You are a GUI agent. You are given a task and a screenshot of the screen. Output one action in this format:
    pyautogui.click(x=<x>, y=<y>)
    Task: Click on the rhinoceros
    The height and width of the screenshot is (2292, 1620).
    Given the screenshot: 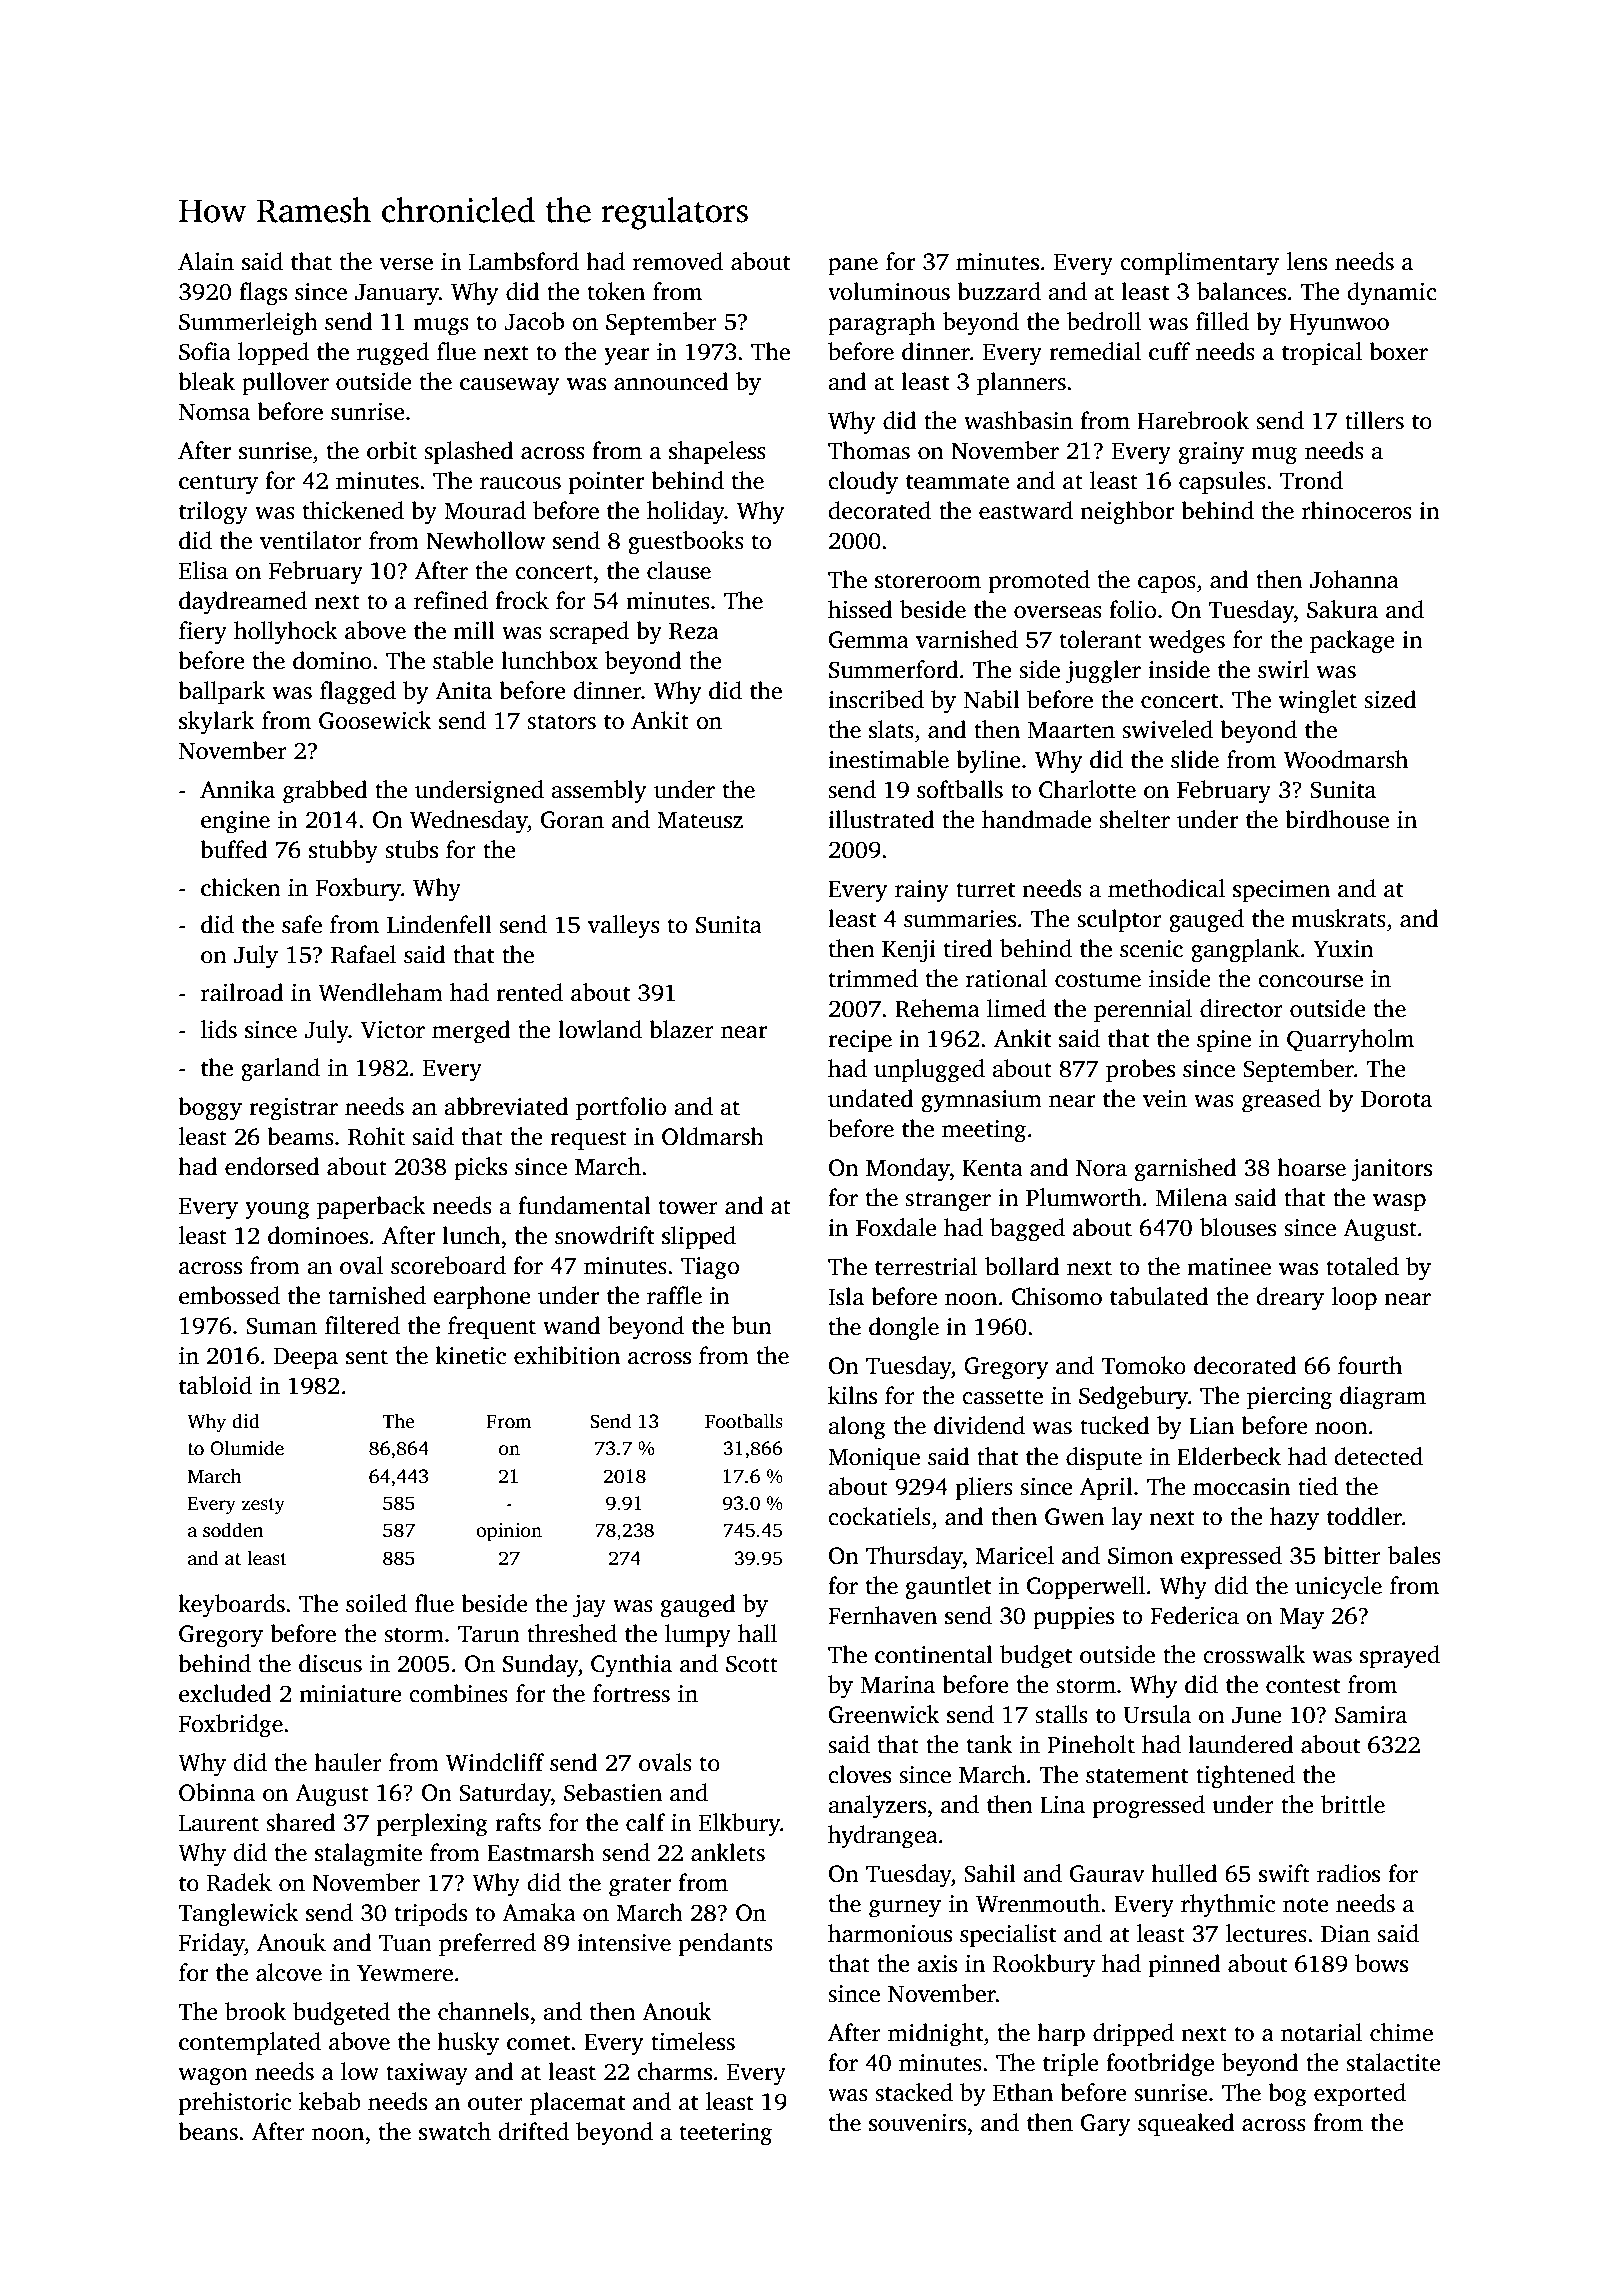 What is the action you would take?
    pyautogui.click(x=1357, y=510)
